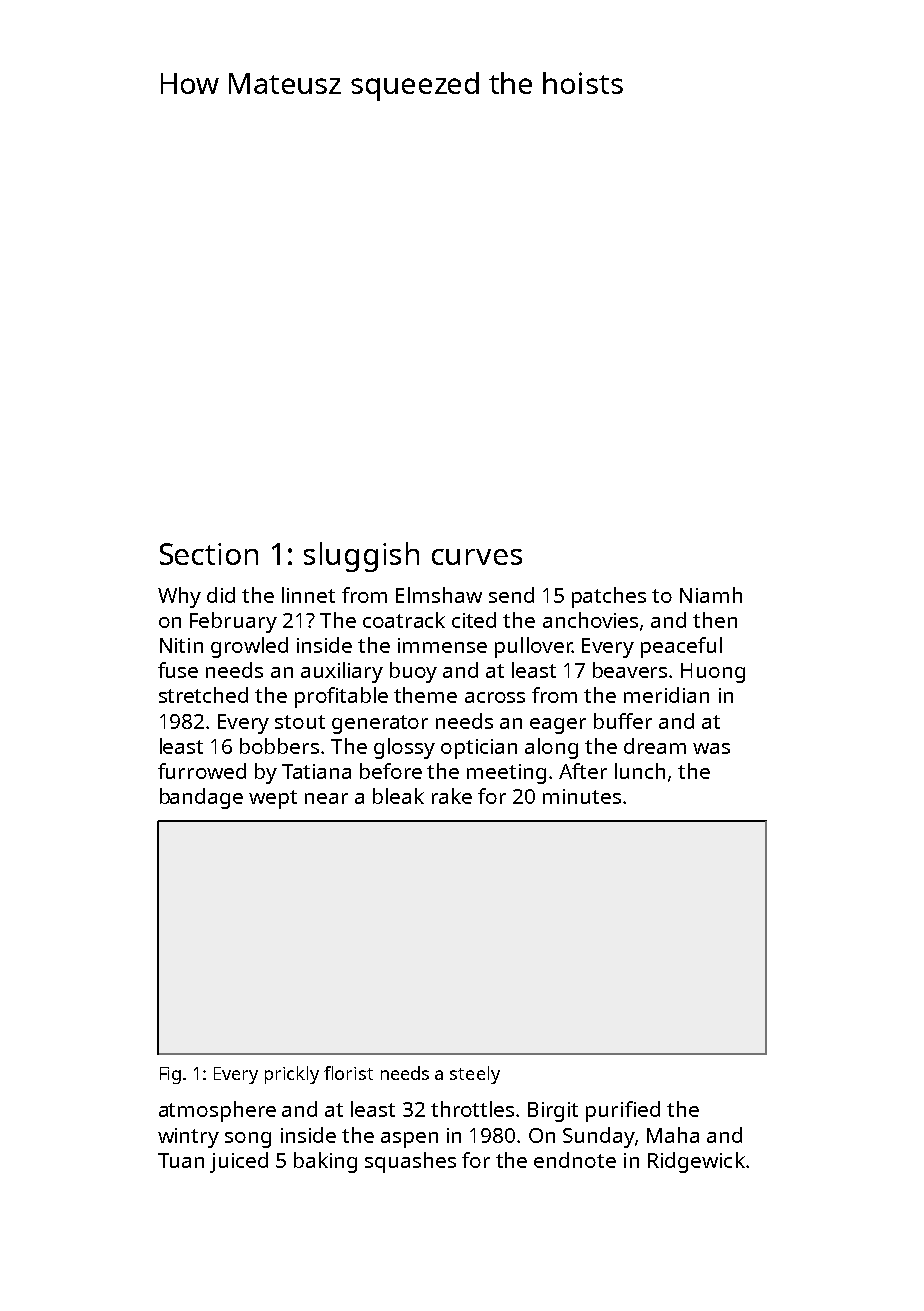  Describe the element at coordinates (623, 1111) in the screenshot. I see `purified` at that location.
